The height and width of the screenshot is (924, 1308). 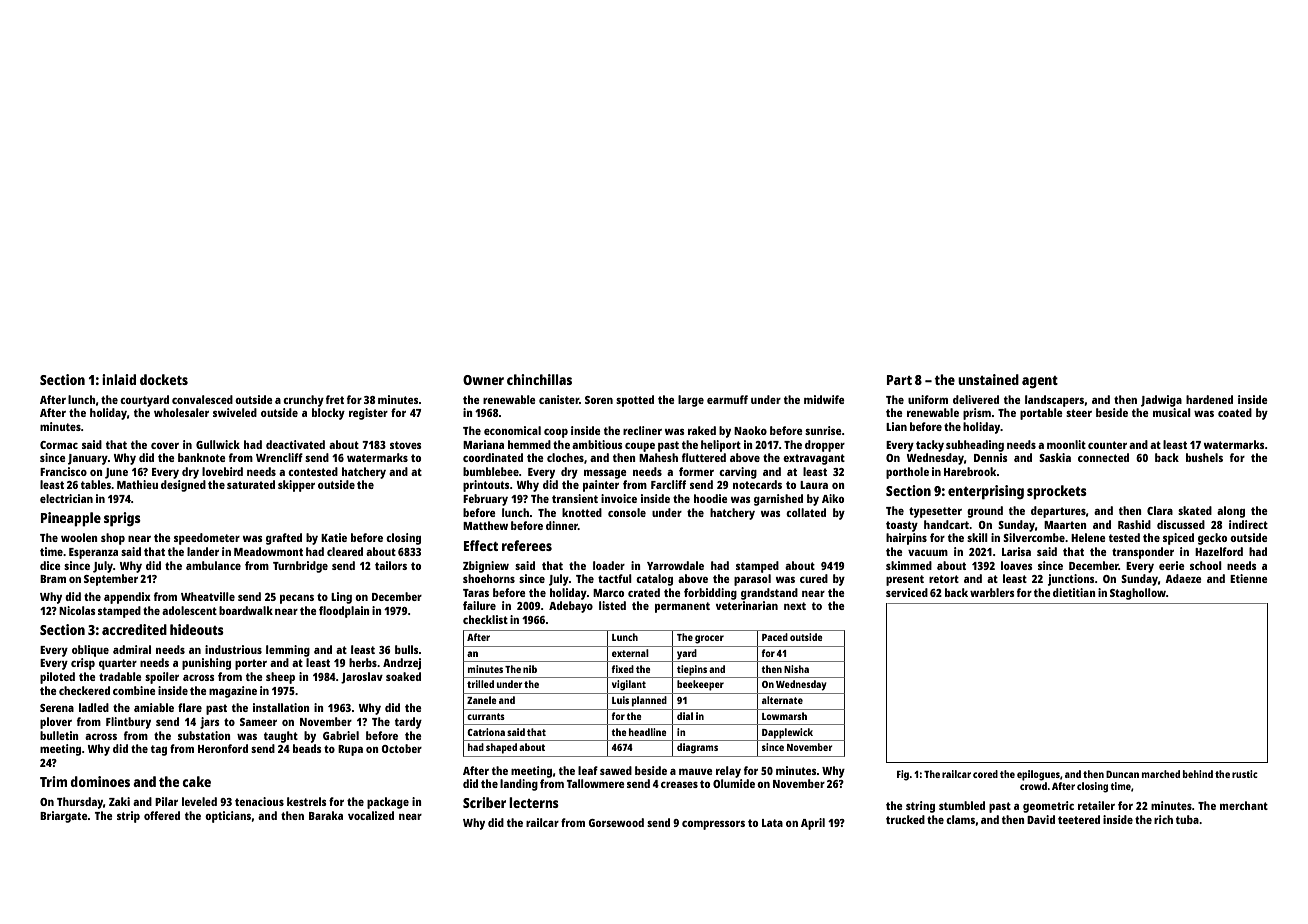 I want to click on school, so click(x=1206, y=565).
